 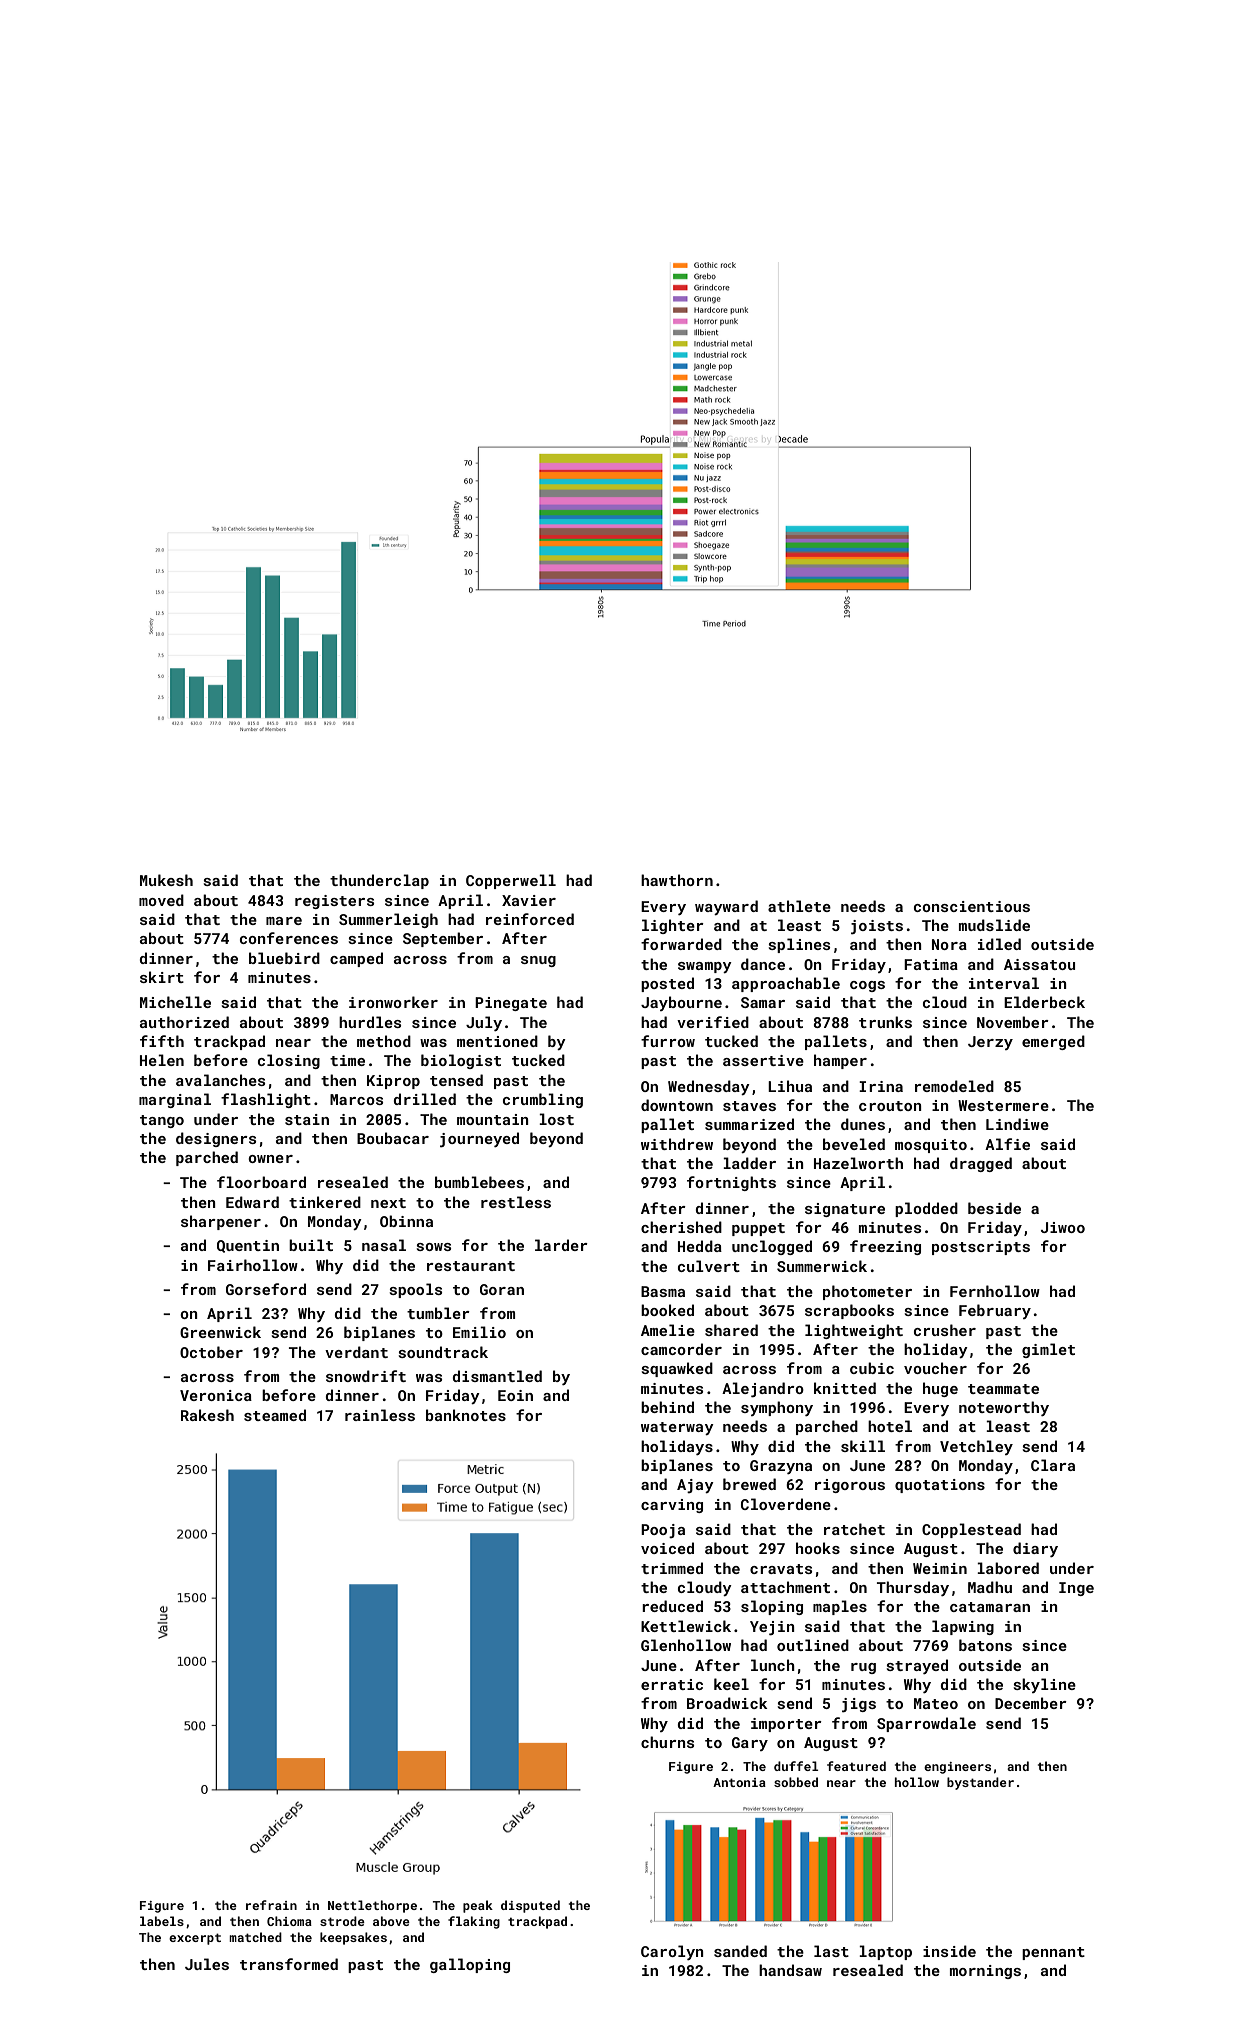 What do you see at coordinates (271, 1905) in the page?
I see `refrain` at bounding box center [271, 1905].
